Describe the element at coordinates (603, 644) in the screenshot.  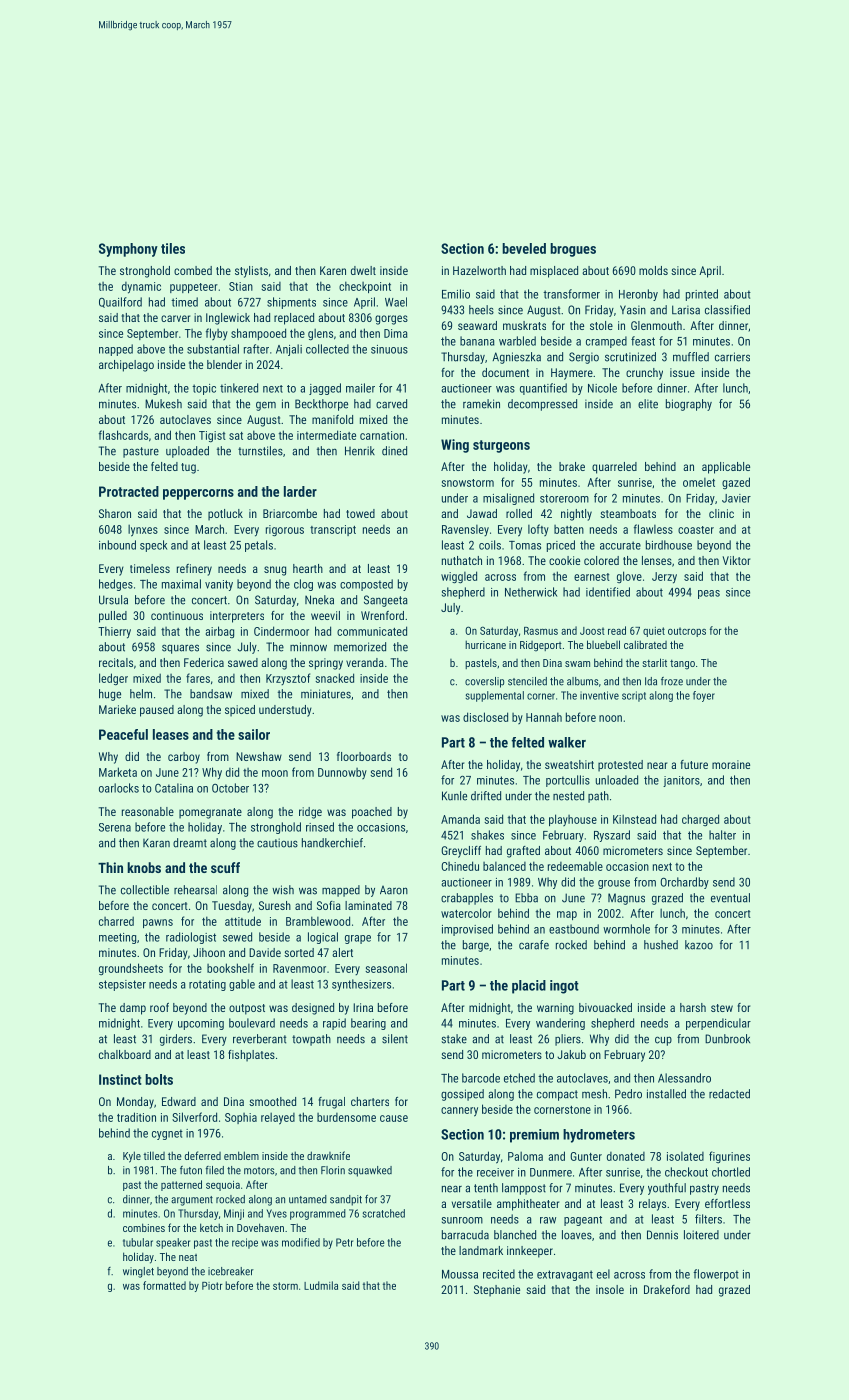
I see `bluebell` at that location.
